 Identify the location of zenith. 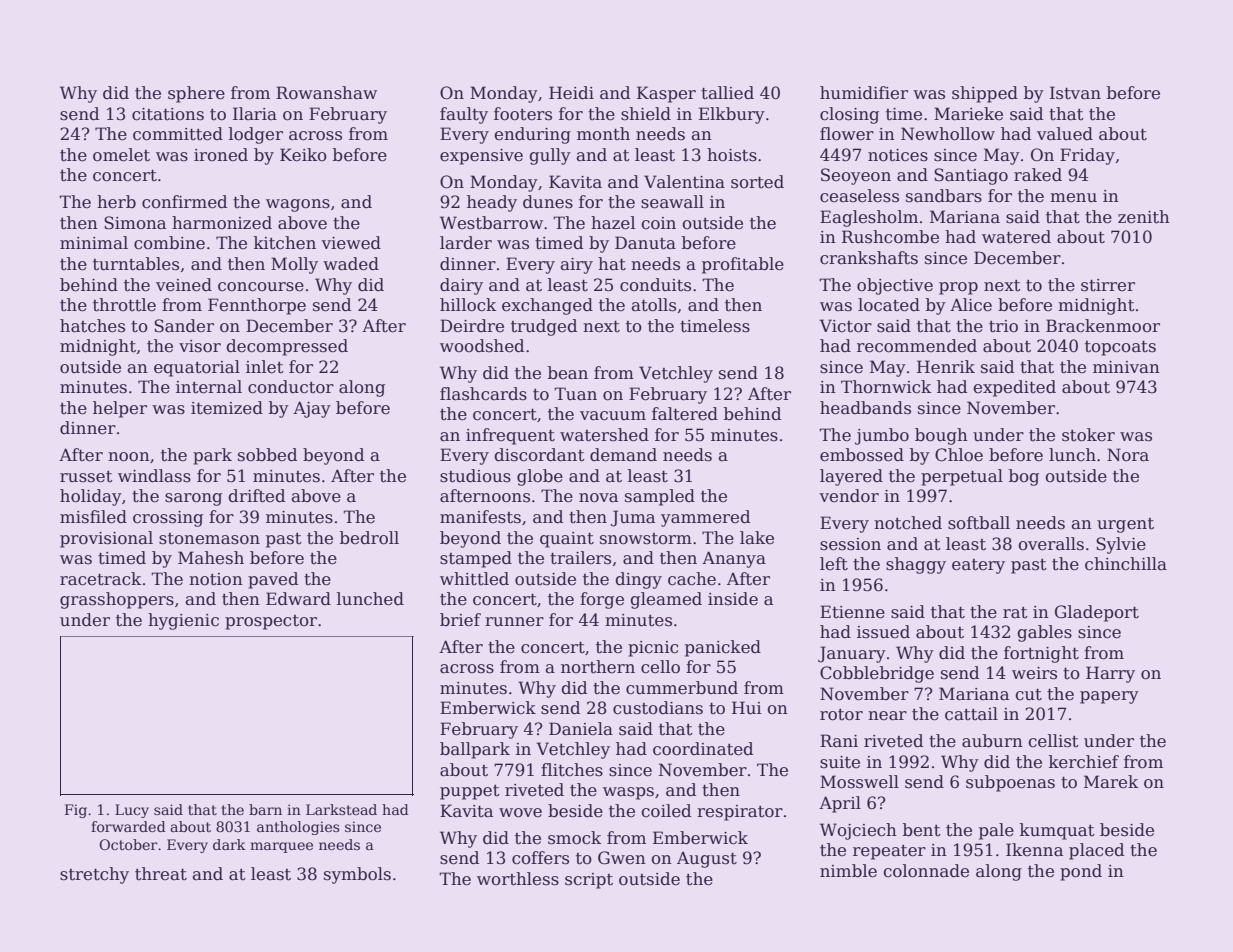
(1144, 217).
